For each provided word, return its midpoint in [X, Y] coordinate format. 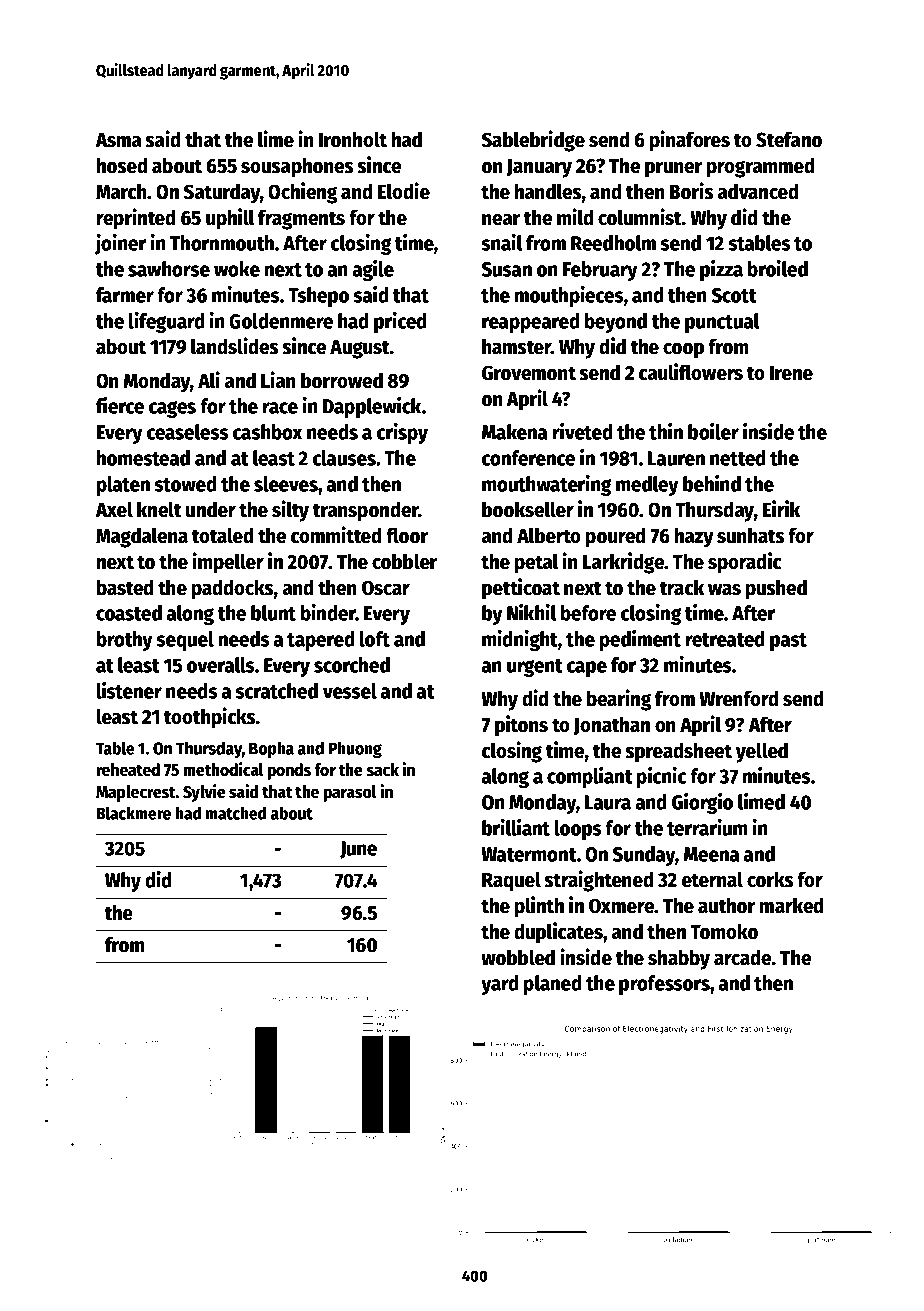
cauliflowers [691, 372]
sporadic [745, 563]
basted [125, 587]
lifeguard [167, 322]
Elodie [404, 191]
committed [336, 535]
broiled [778, 268]
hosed [122, 165]
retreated [725, 639]
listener [129, 690]
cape [587, 669]
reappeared [531, 323]
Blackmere [134, 813]
